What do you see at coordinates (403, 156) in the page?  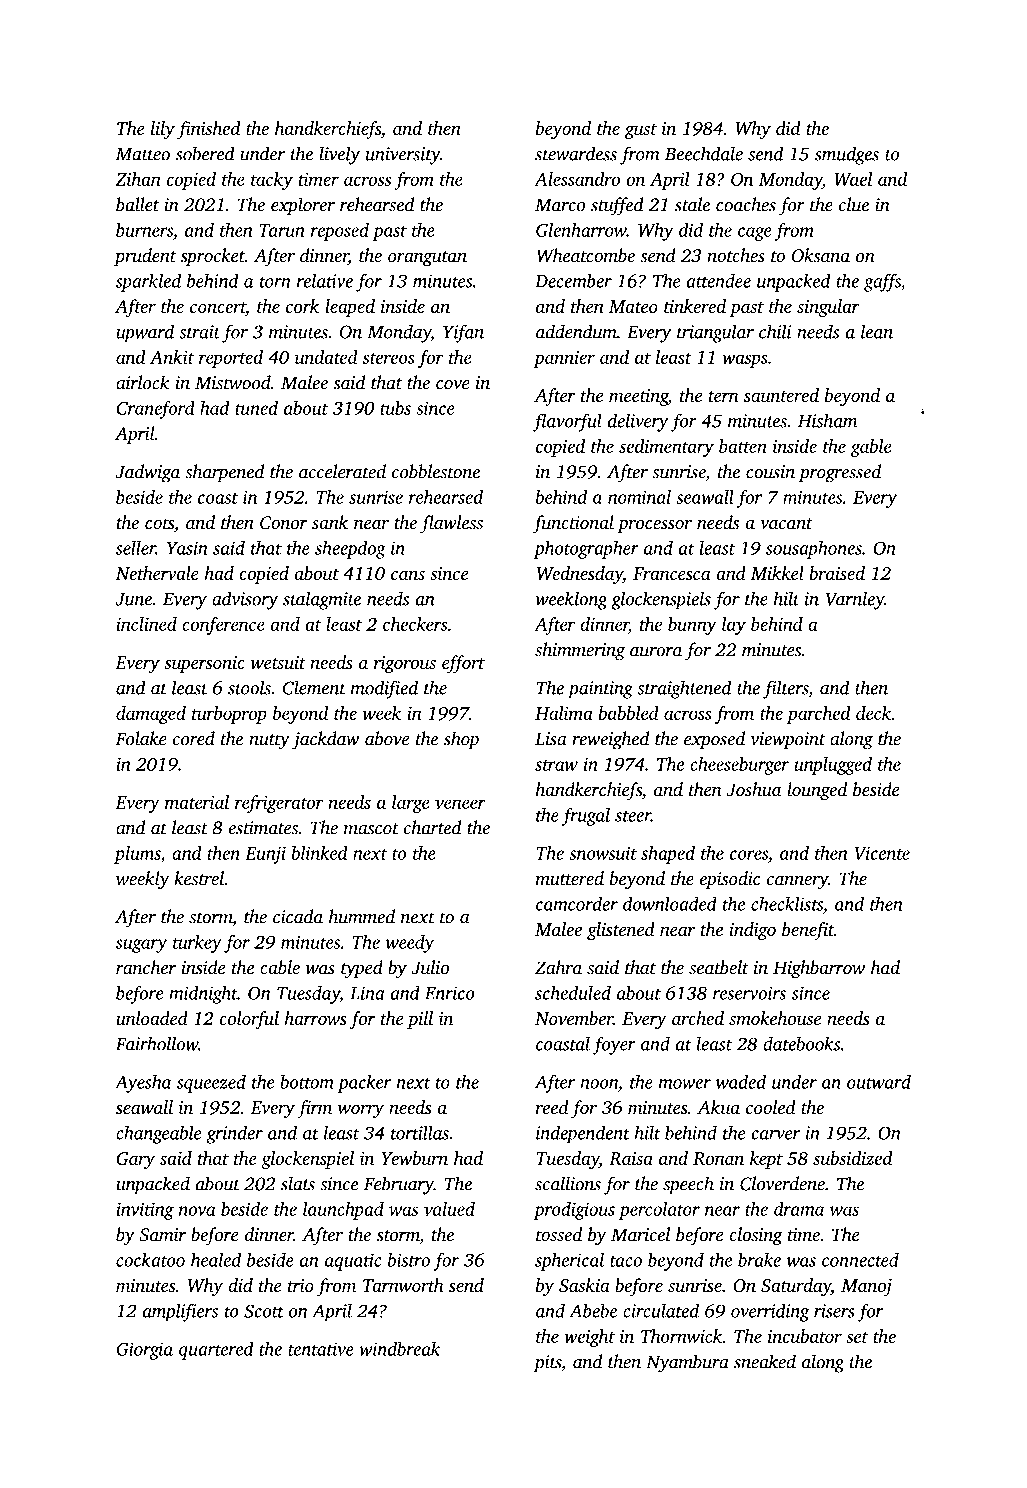 I see `university` at bounding box center [403, 156].
